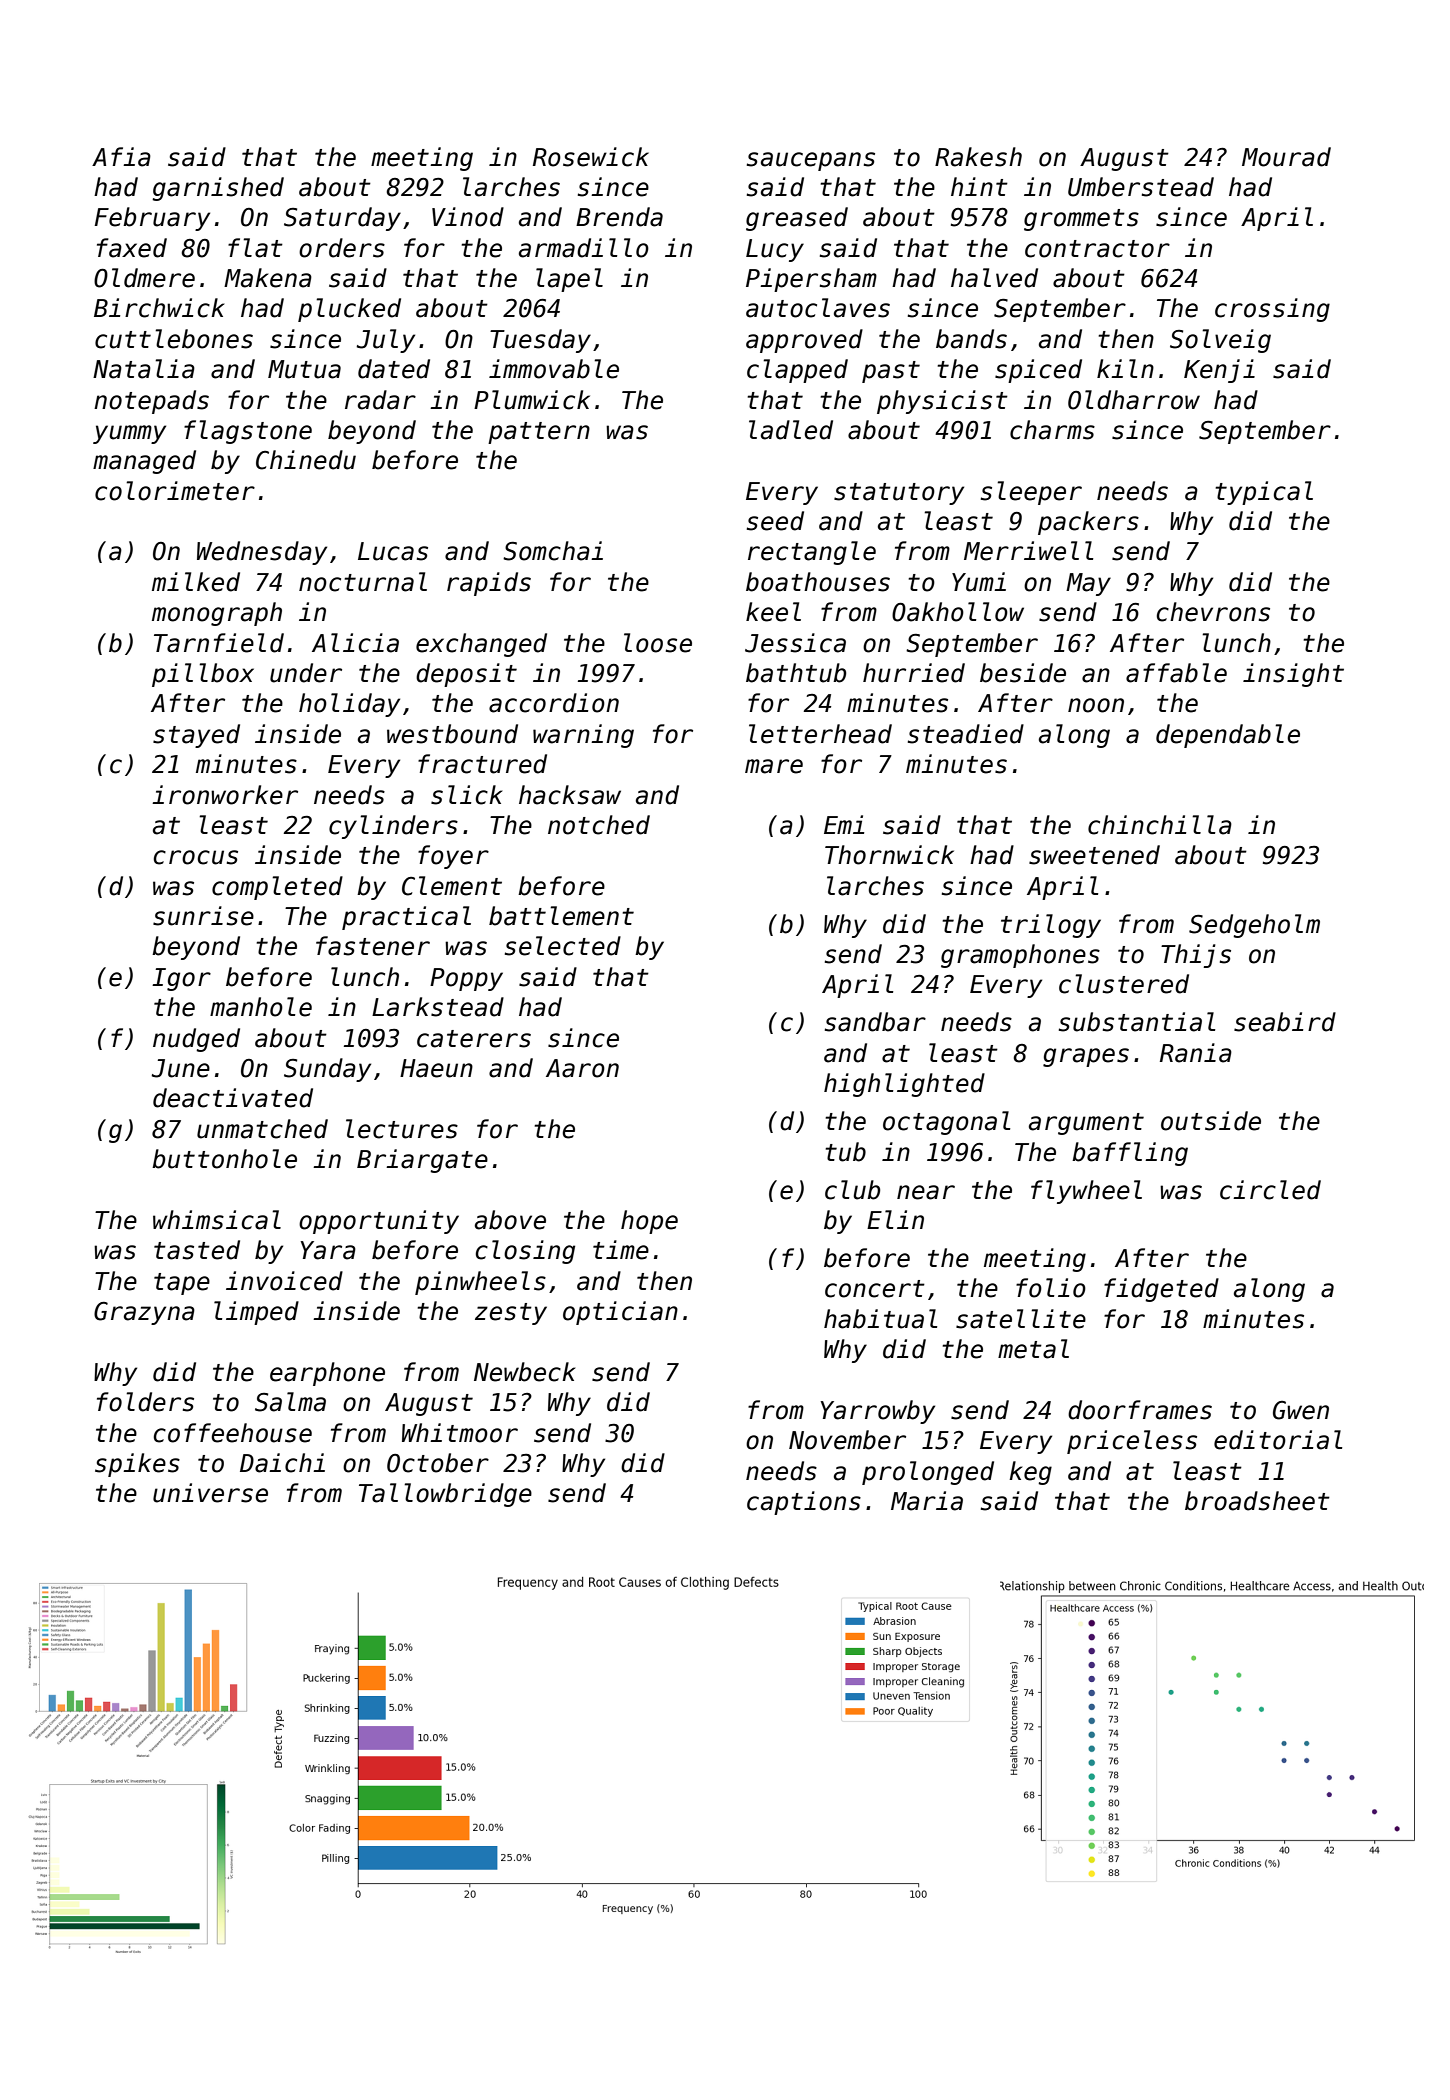  What do you see at coordinates (791, 430) in the image?
I see `ladled` at bounding box center [791, 430].
